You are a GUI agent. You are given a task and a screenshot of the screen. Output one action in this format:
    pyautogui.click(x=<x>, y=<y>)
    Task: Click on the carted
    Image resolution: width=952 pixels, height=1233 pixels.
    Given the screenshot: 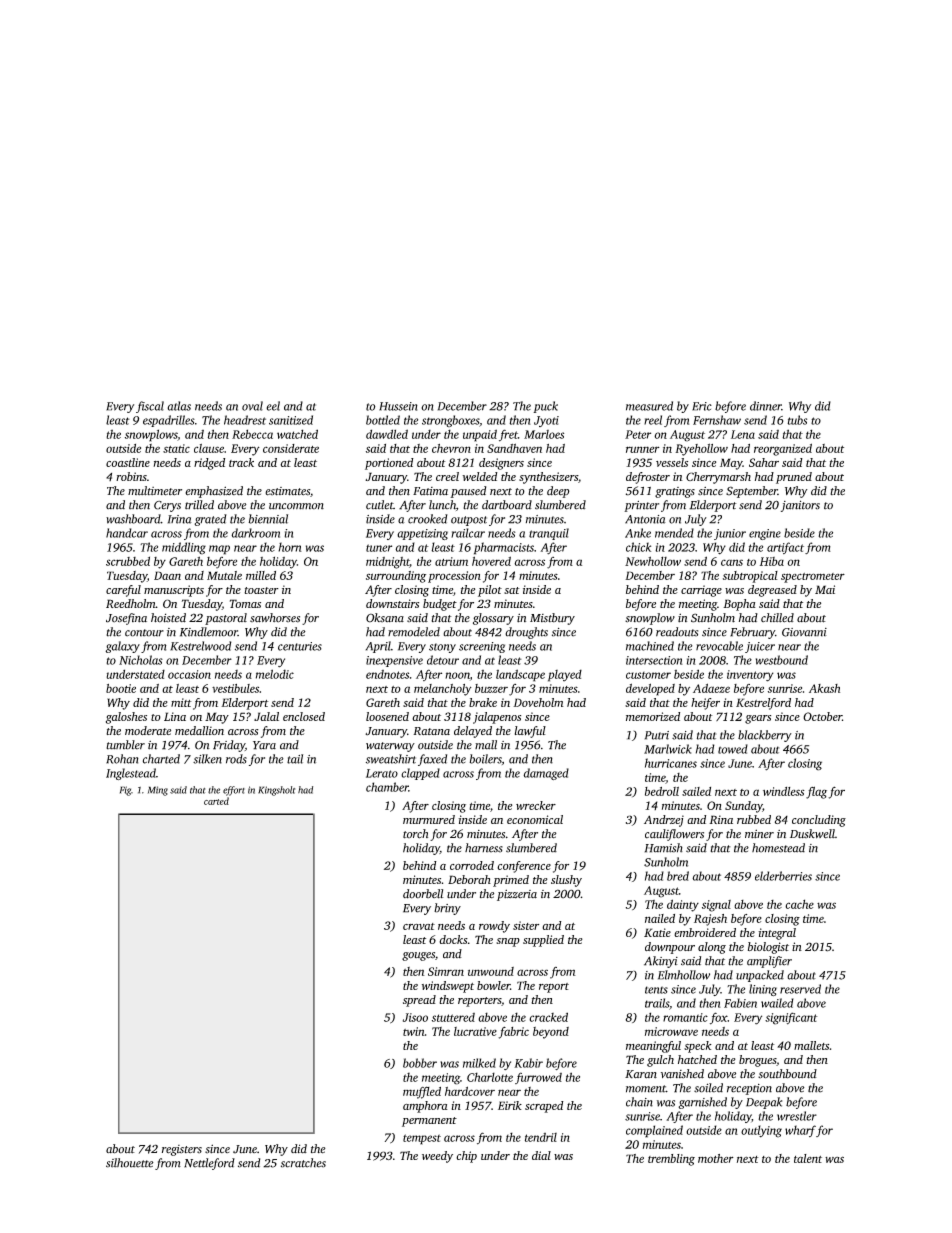 What is the action you would take?
    pyautogui.click(x=216, y=801)
